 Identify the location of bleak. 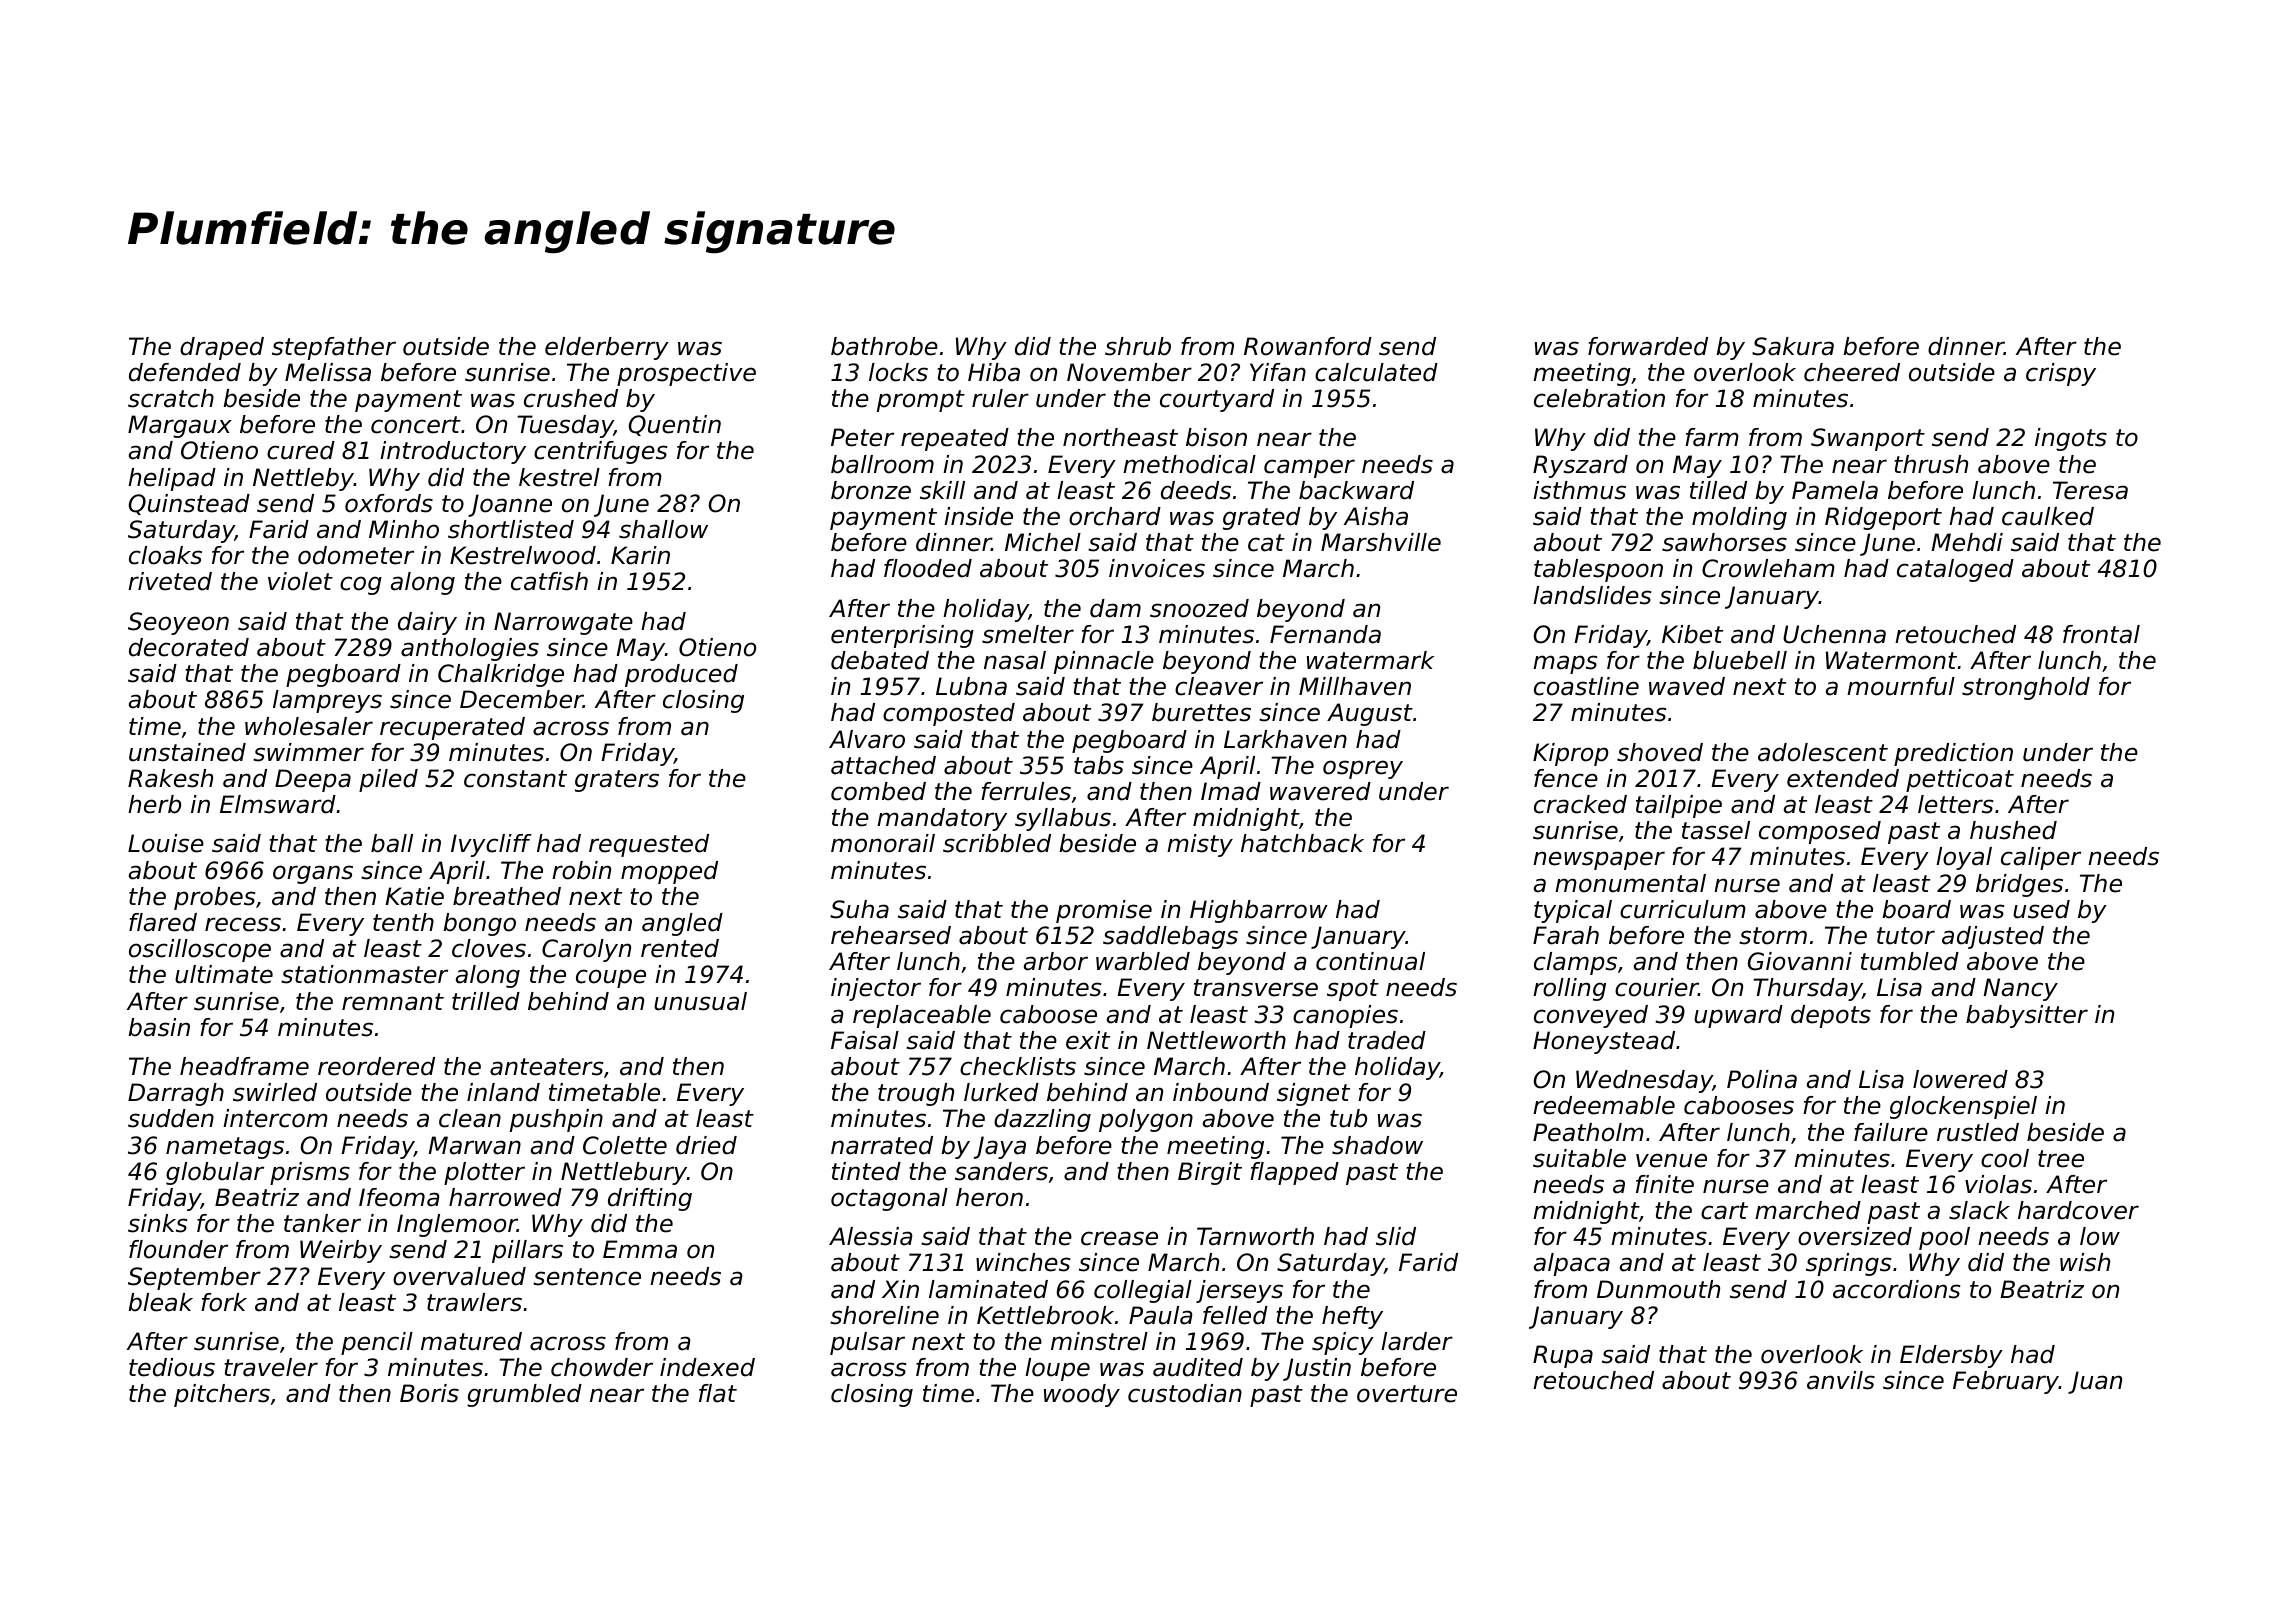
(160, 1302).
